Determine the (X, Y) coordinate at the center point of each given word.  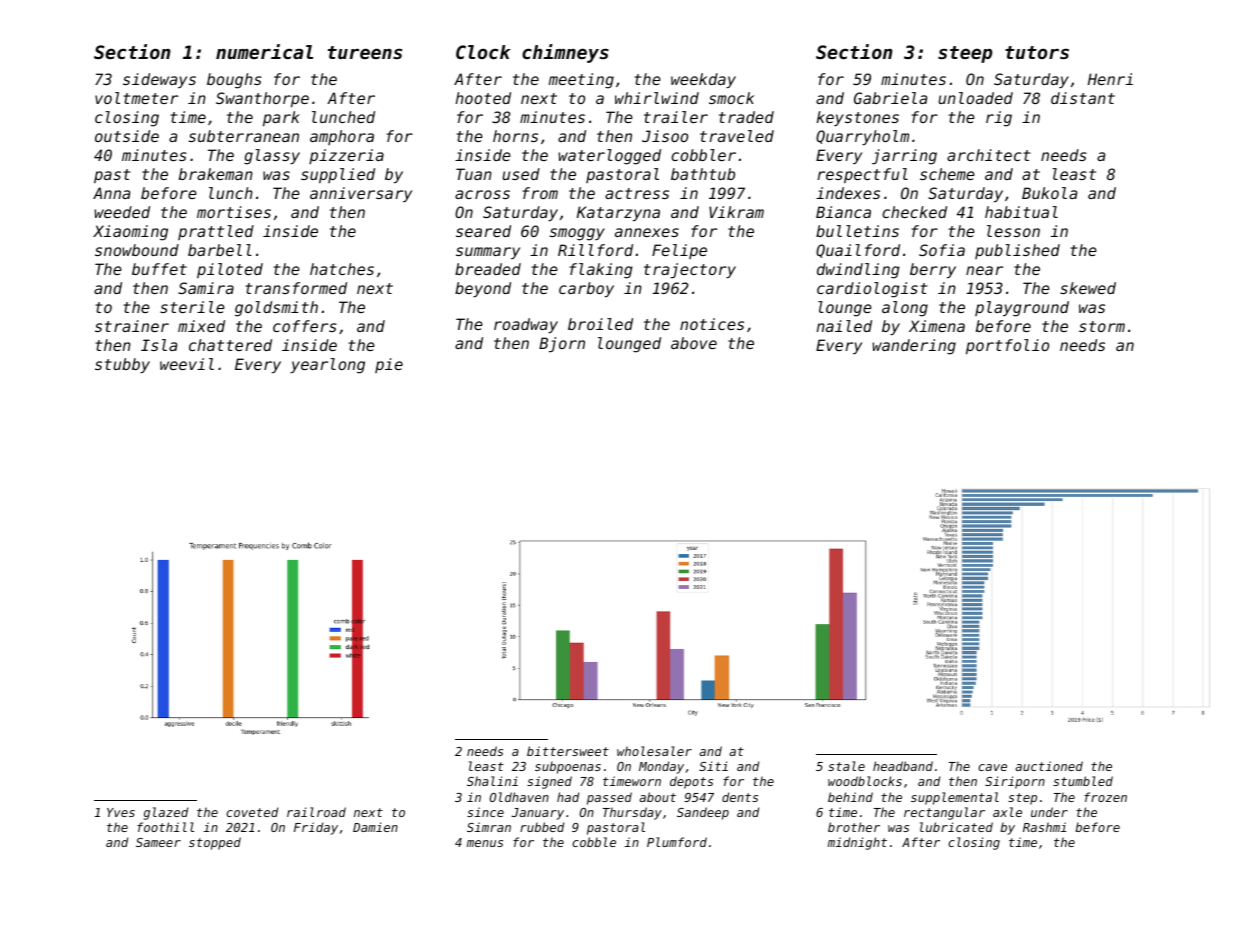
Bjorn (562, 344)
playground (1022, 309)
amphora (342, 137)
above (694, 343)
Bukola (1049, 193)
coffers (305, 326)
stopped (215, 843)
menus (485, 843)
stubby (122, 365)
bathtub (703, 174)
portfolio (1007, 346)
